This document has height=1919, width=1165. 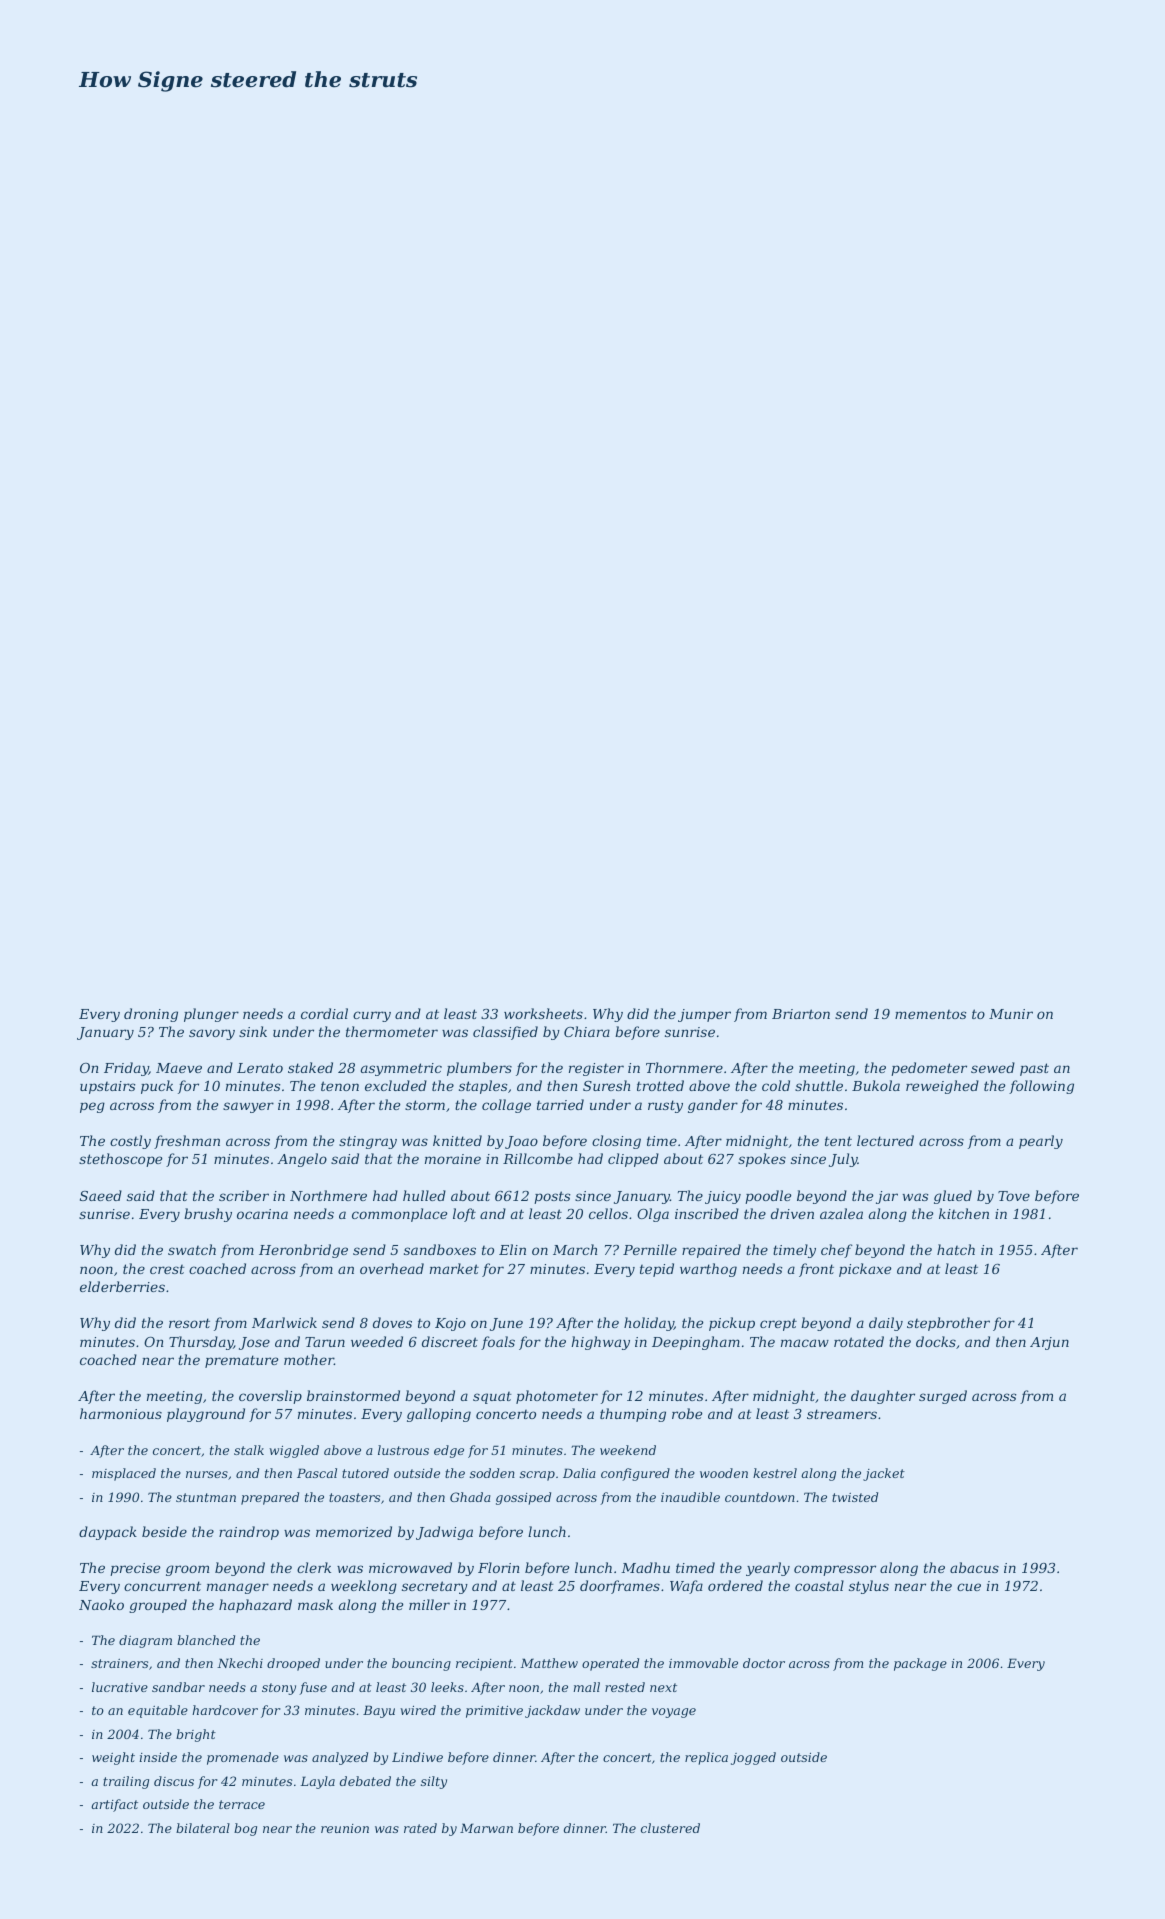 What do you see at coordinates (372, 1016) in the document?
I see `curry` at bounding box center [372, 1016].
